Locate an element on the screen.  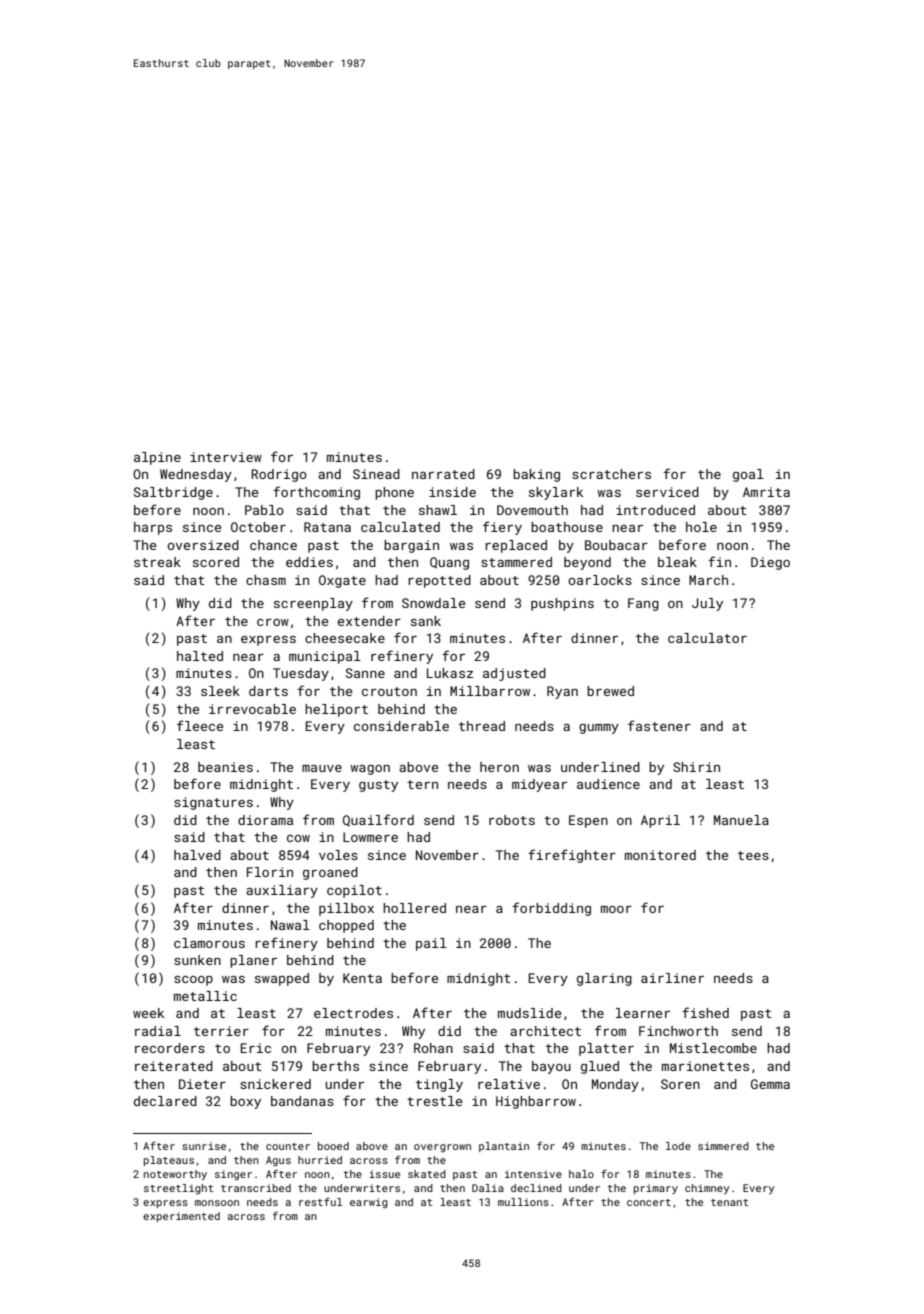
goal is located at coordinates (748, 475).
